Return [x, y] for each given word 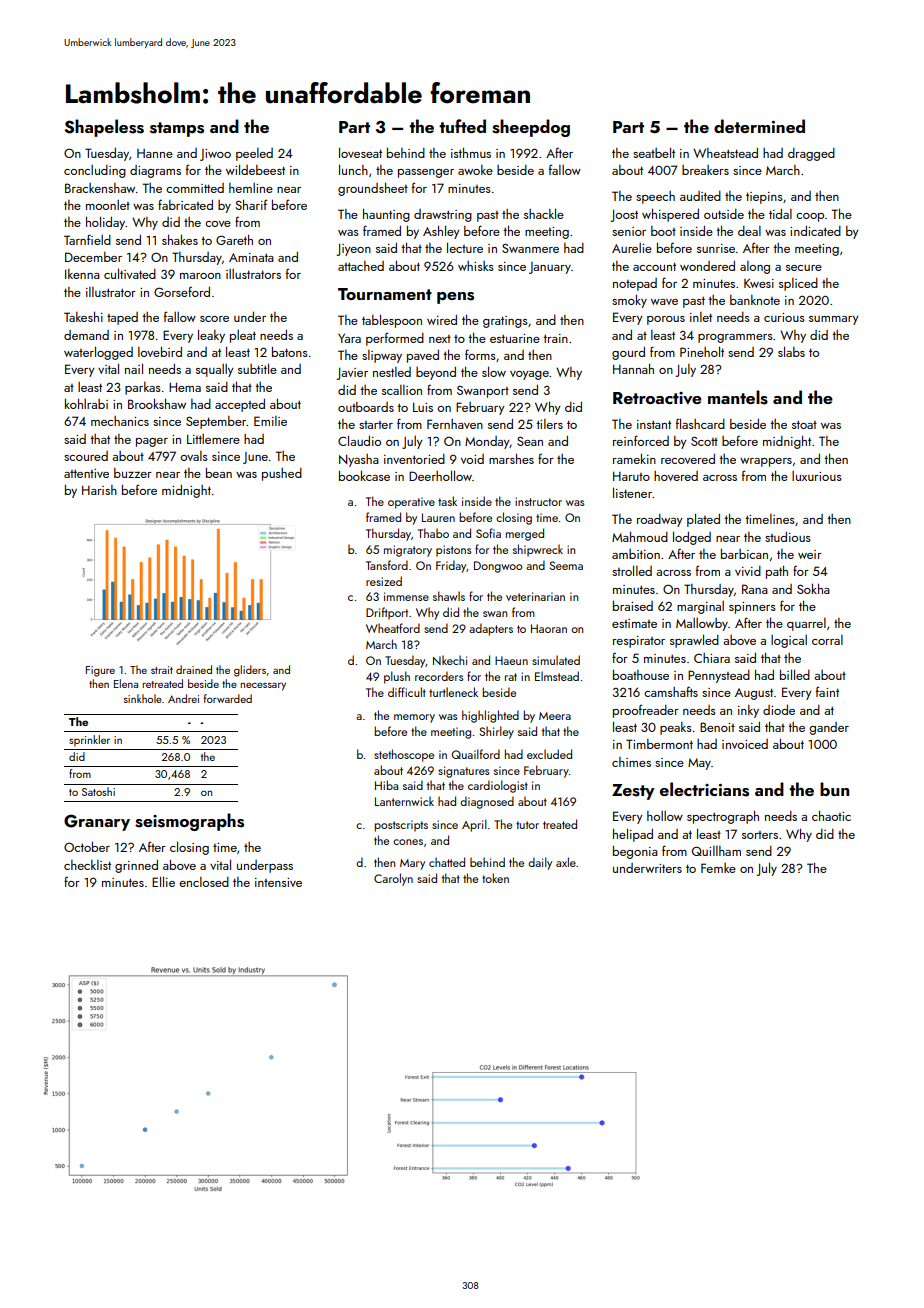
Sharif [251, 204]
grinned [136, 866]
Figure [100, 671]
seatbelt [654, 152]
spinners [752, 608]
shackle [544, 213]
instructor [538, 501]
